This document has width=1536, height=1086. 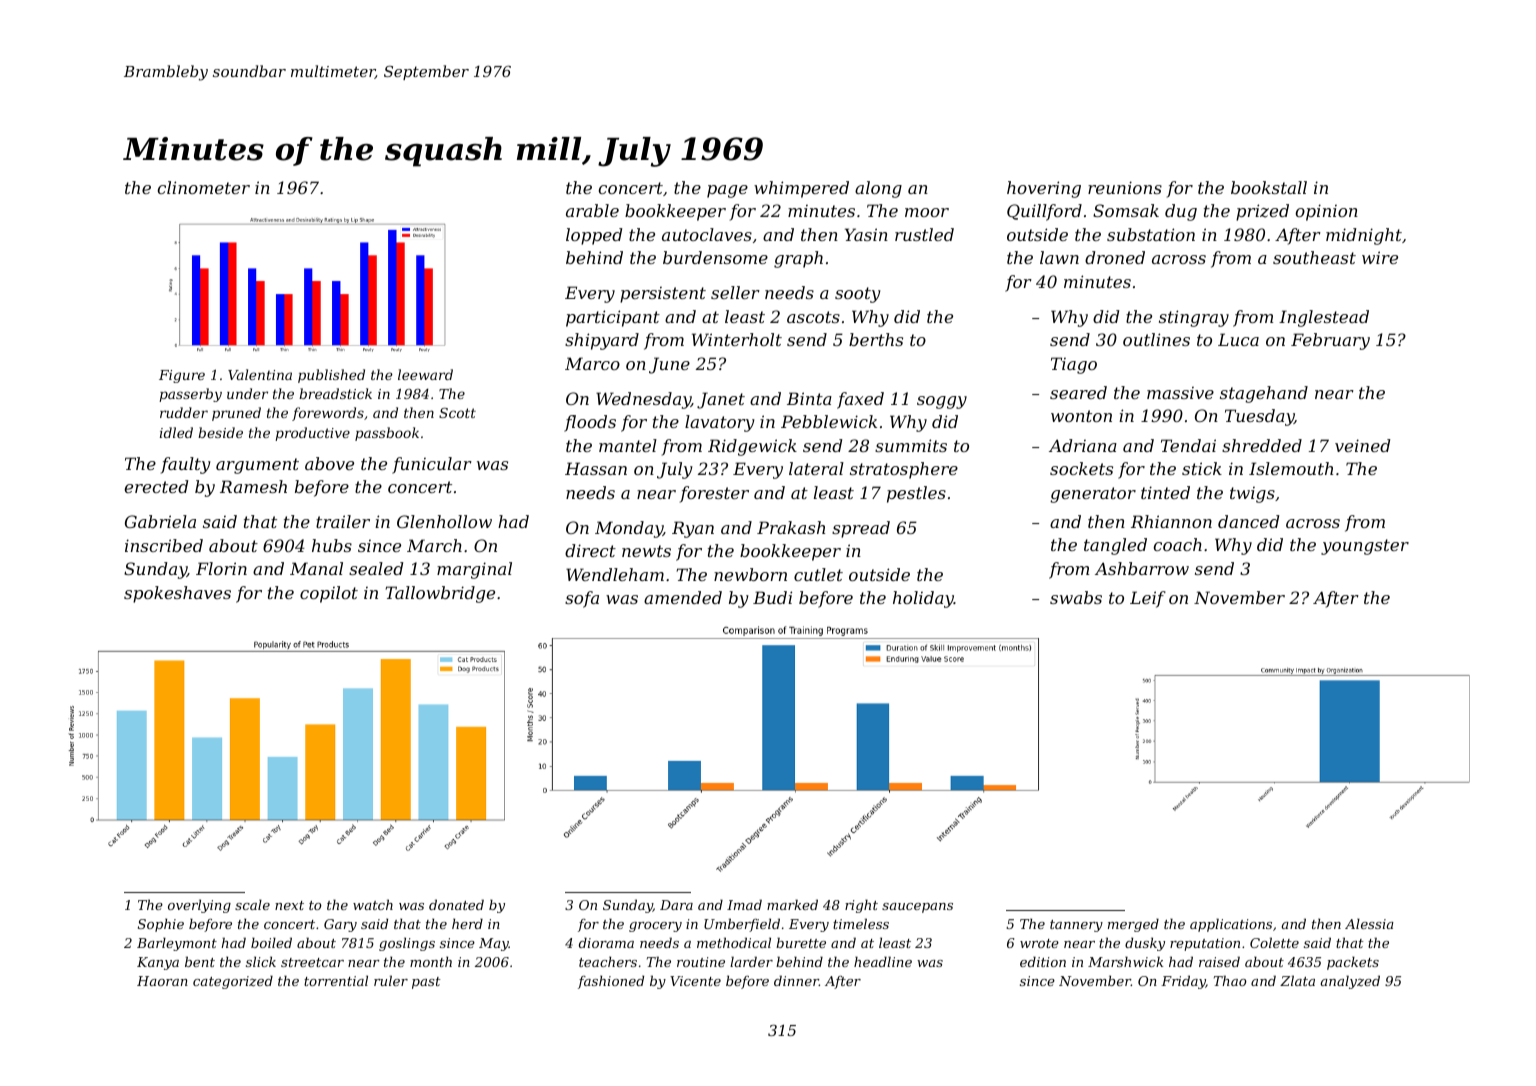 I want to click on burette, so click(x=801, y=942).
